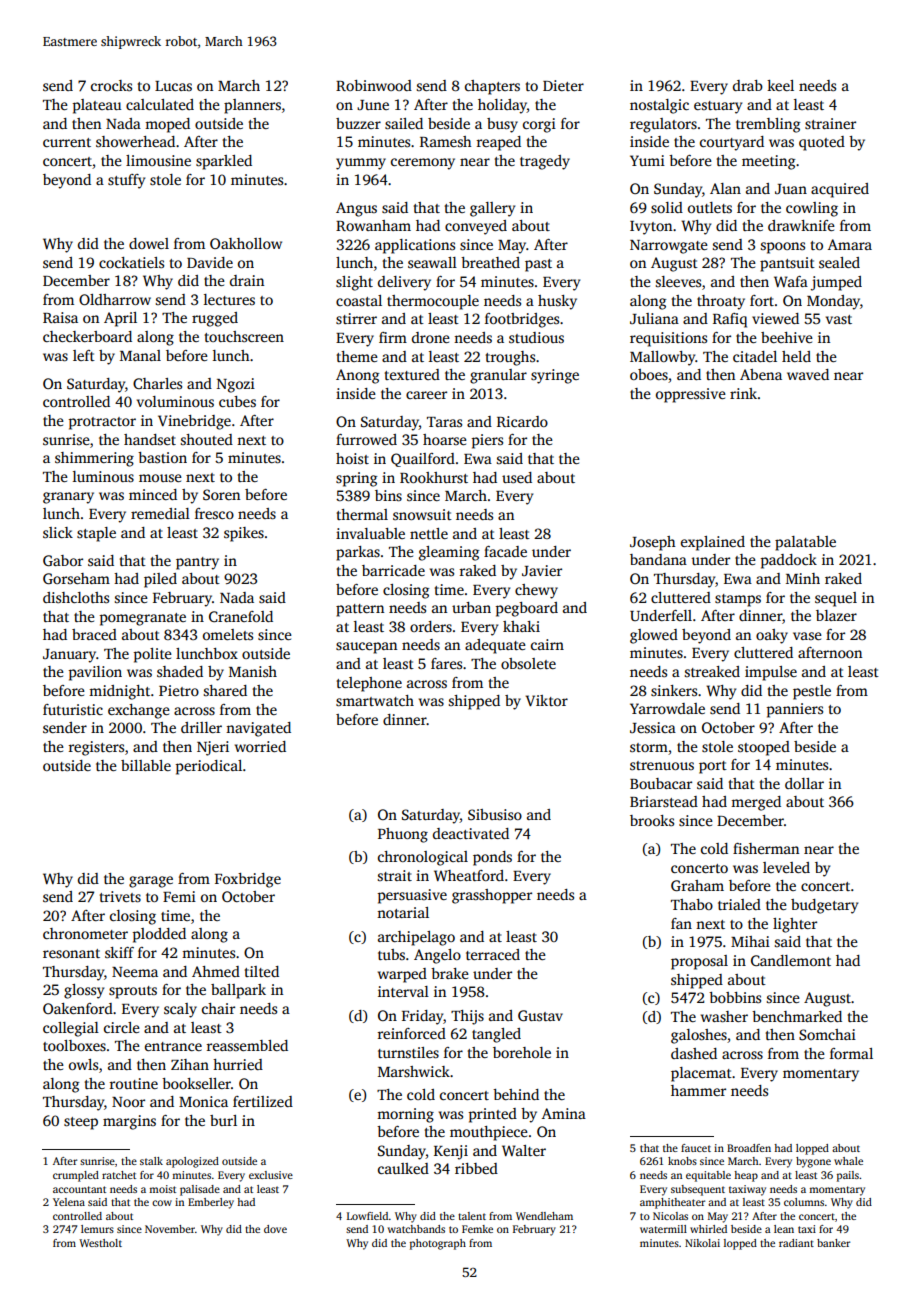  What do you see at coordinates (696, 1148) in the screenshot?
I see `faucet` at bounding box center [696, 1148].
